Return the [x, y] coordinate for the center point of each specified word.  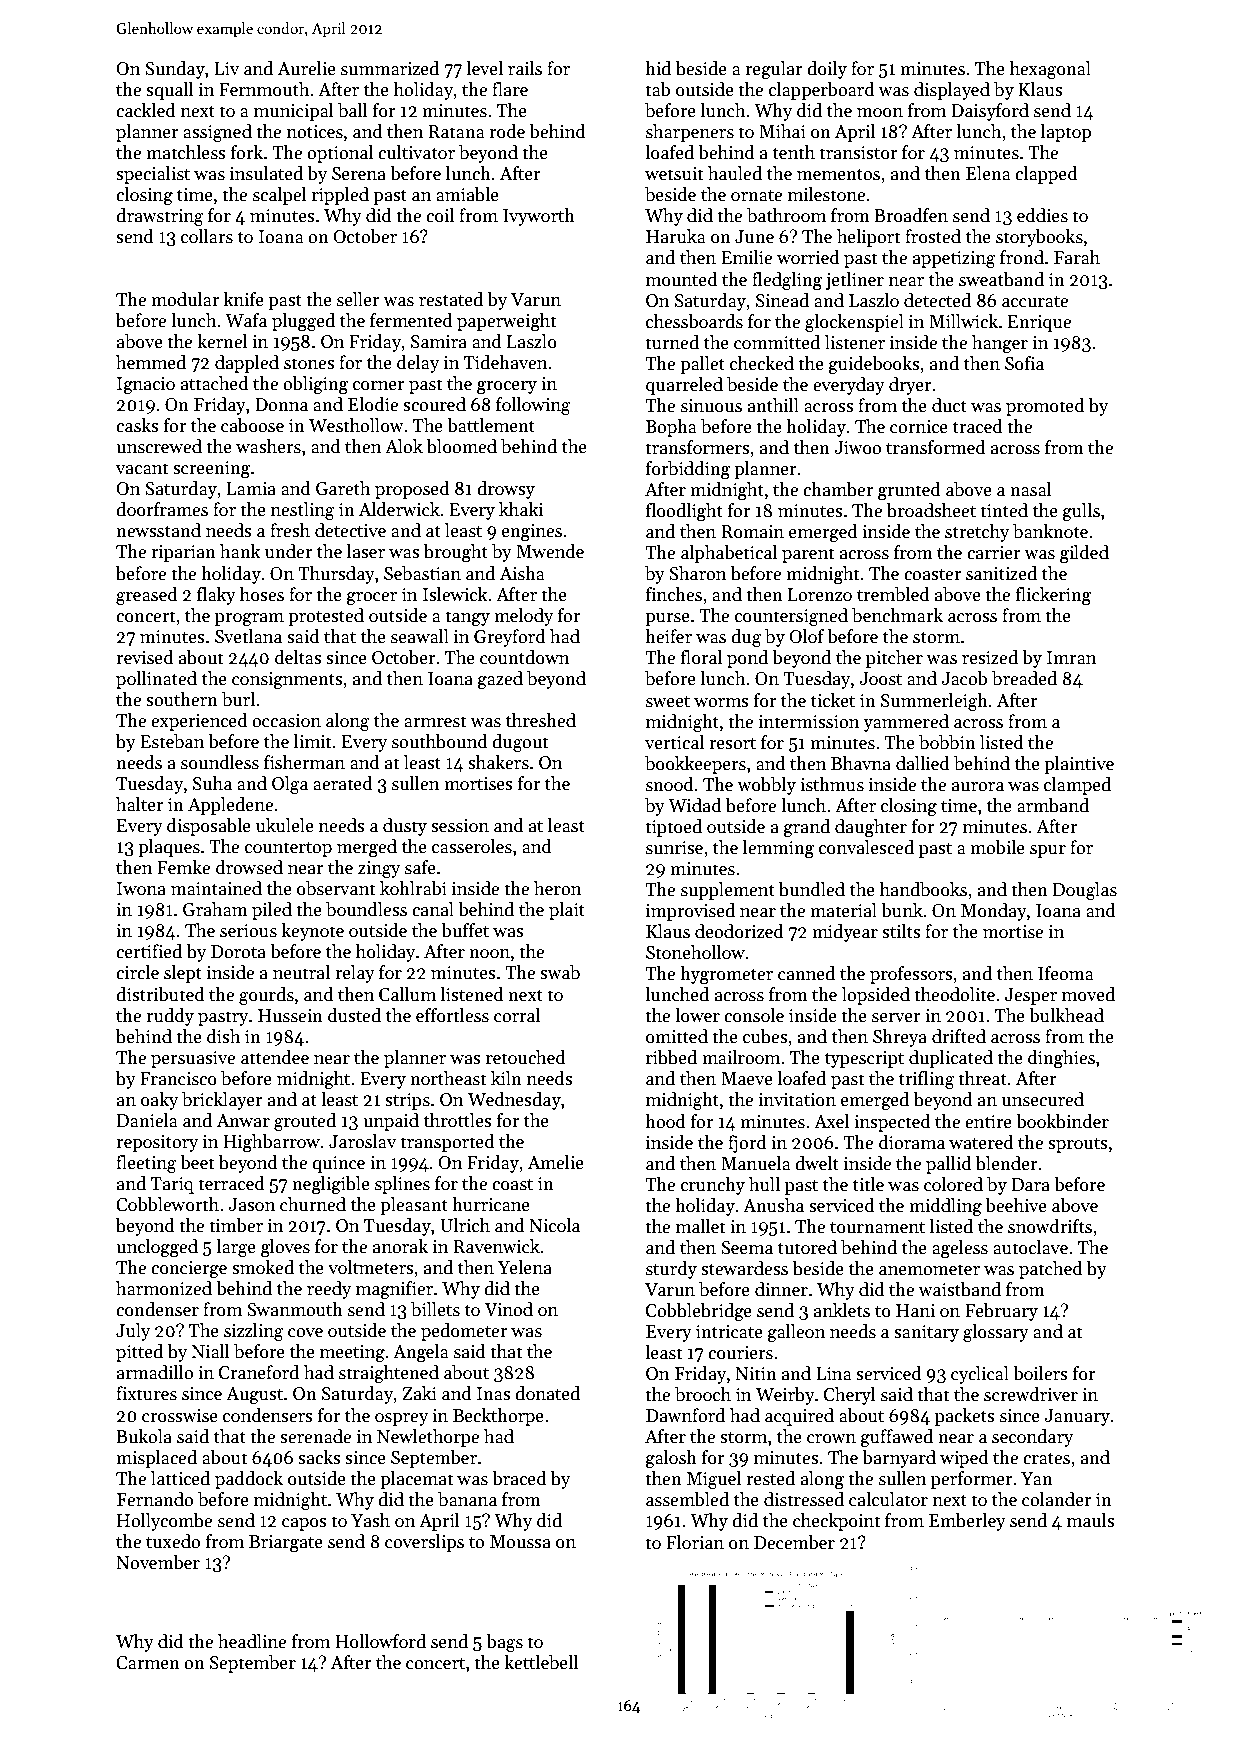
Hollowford [380, 1641]
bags [504, 1643]
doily [827, 70]
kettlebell [541, 1662]
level [484, 68]
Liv [226, 68]
